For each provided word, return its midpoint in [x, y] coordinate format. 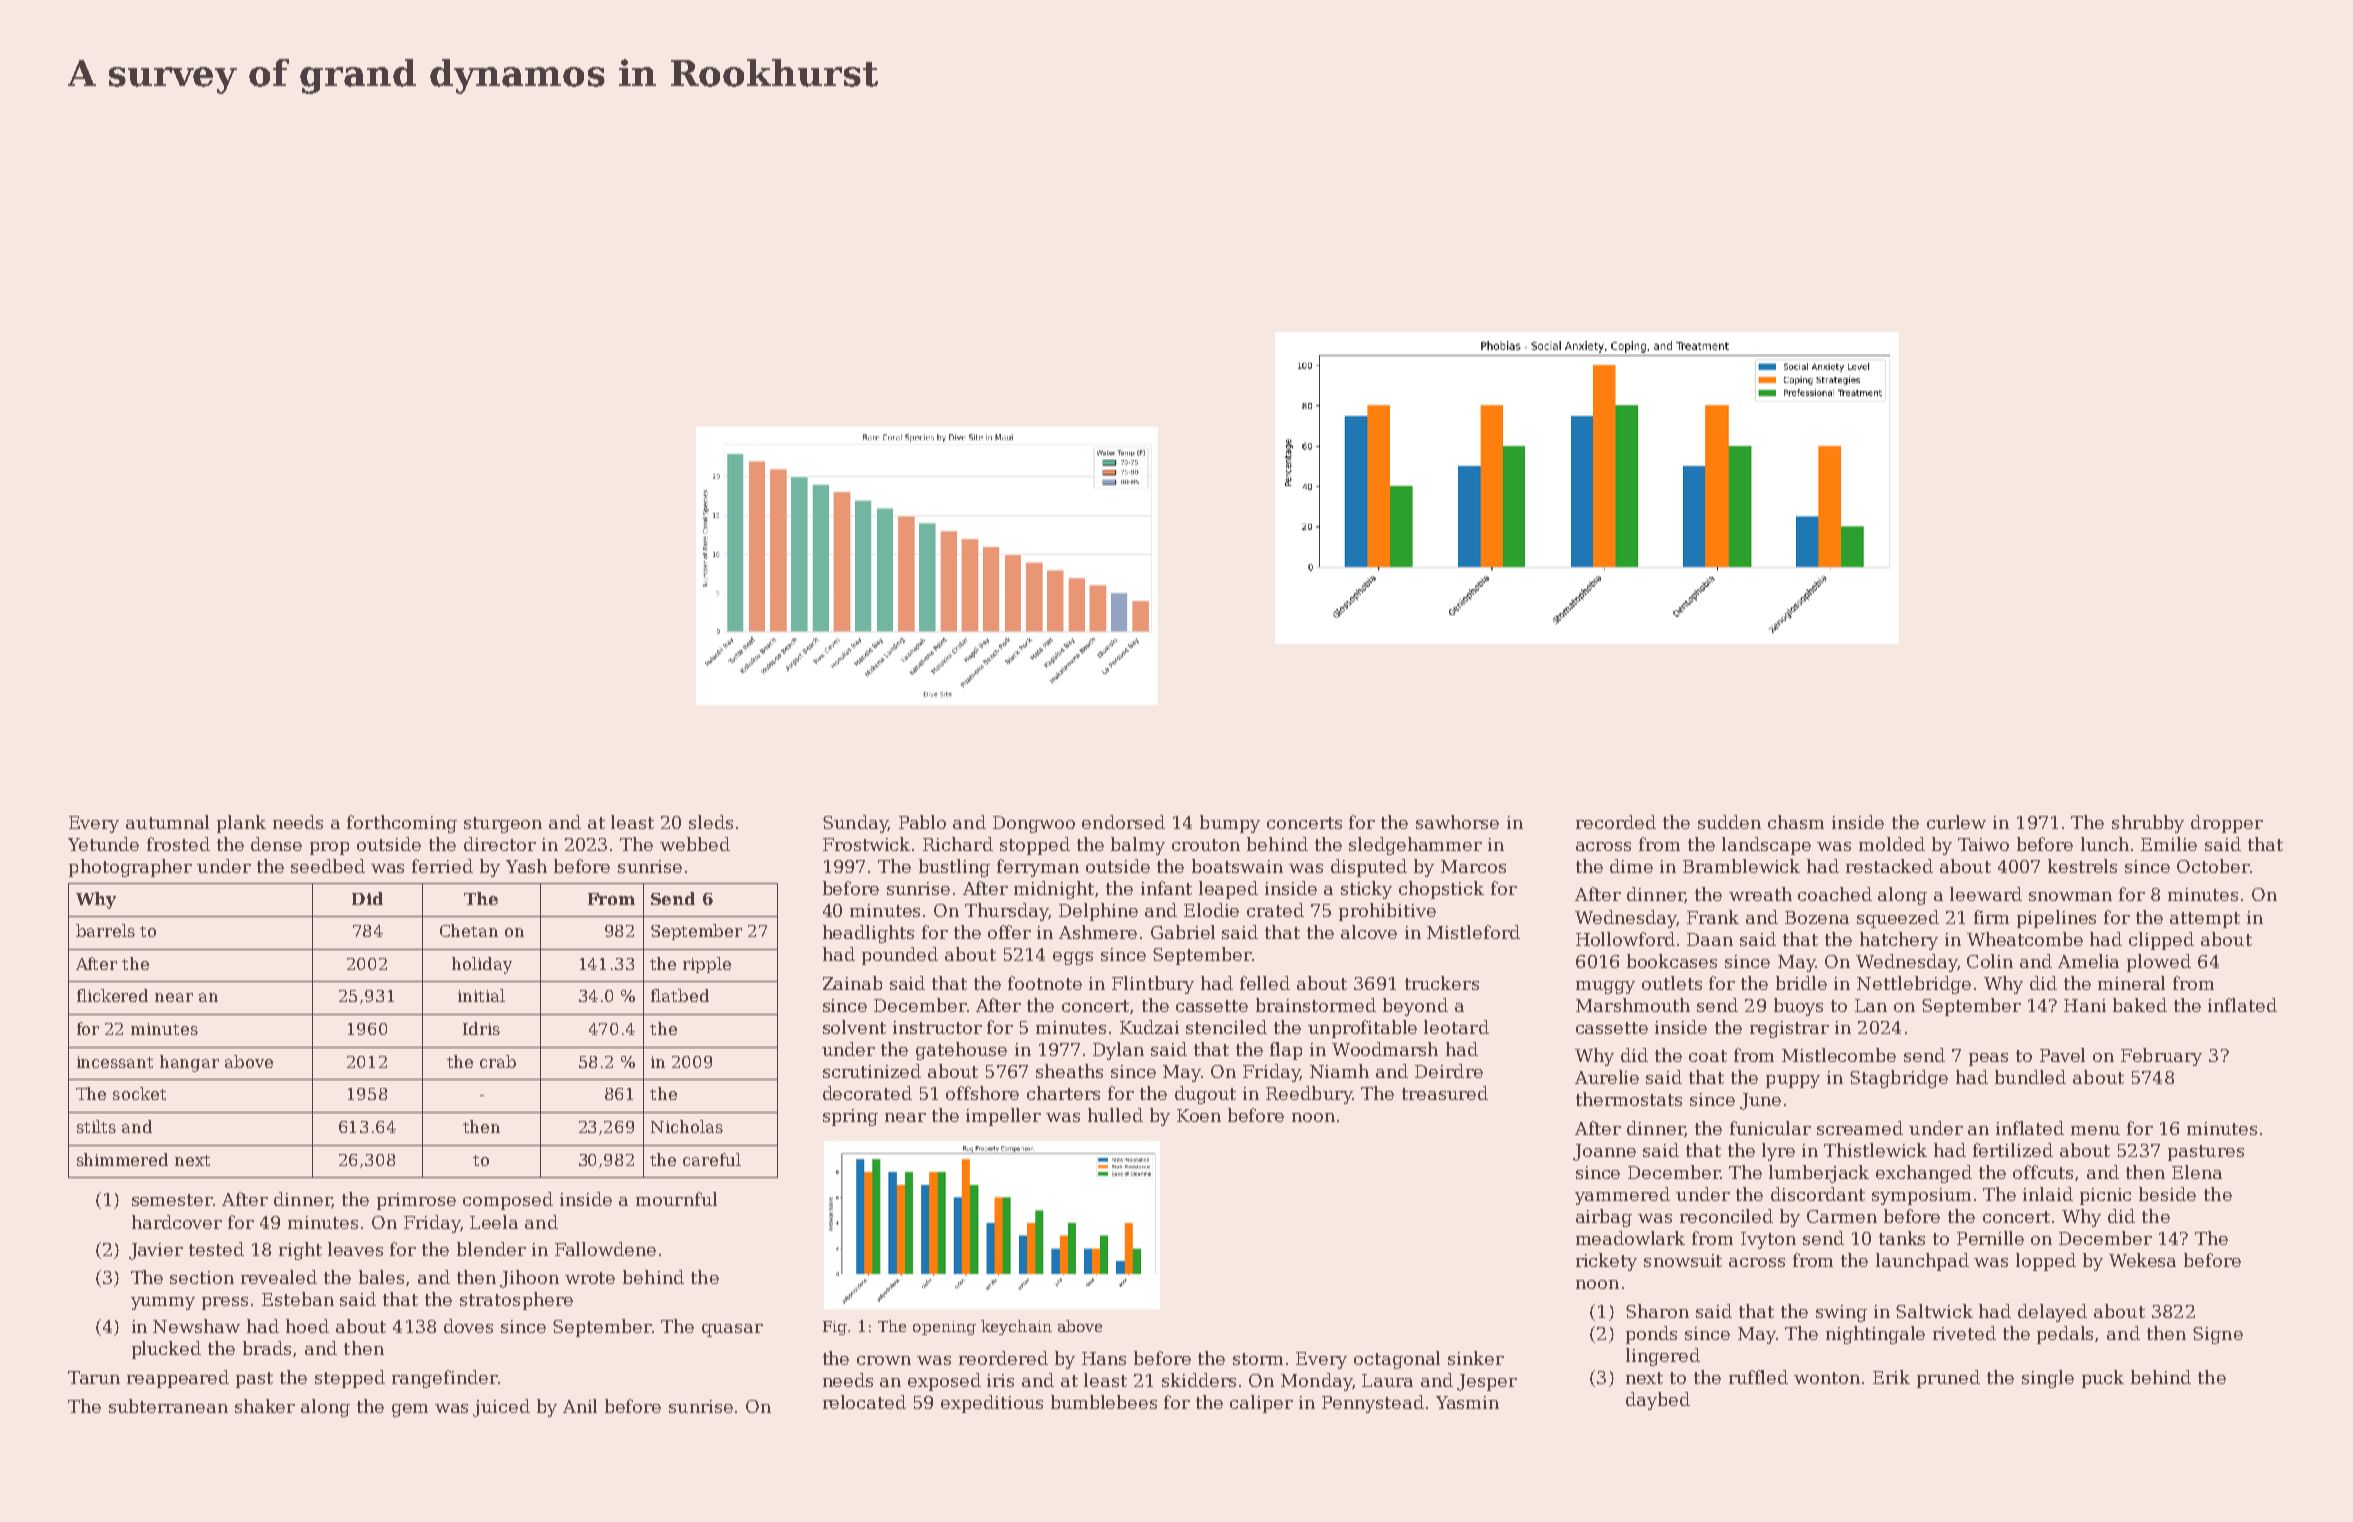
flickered [112, 995]
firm [1991, 917]
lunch [2105, 844]
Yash [526, 866]
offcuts [2043, 1172]
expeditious [992, 1404]
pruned [1948, 1379]
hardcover [177, 1222]
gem [410, 1410]
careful [712, 1159]
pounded [900, 956]
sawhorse [1457, 822]
